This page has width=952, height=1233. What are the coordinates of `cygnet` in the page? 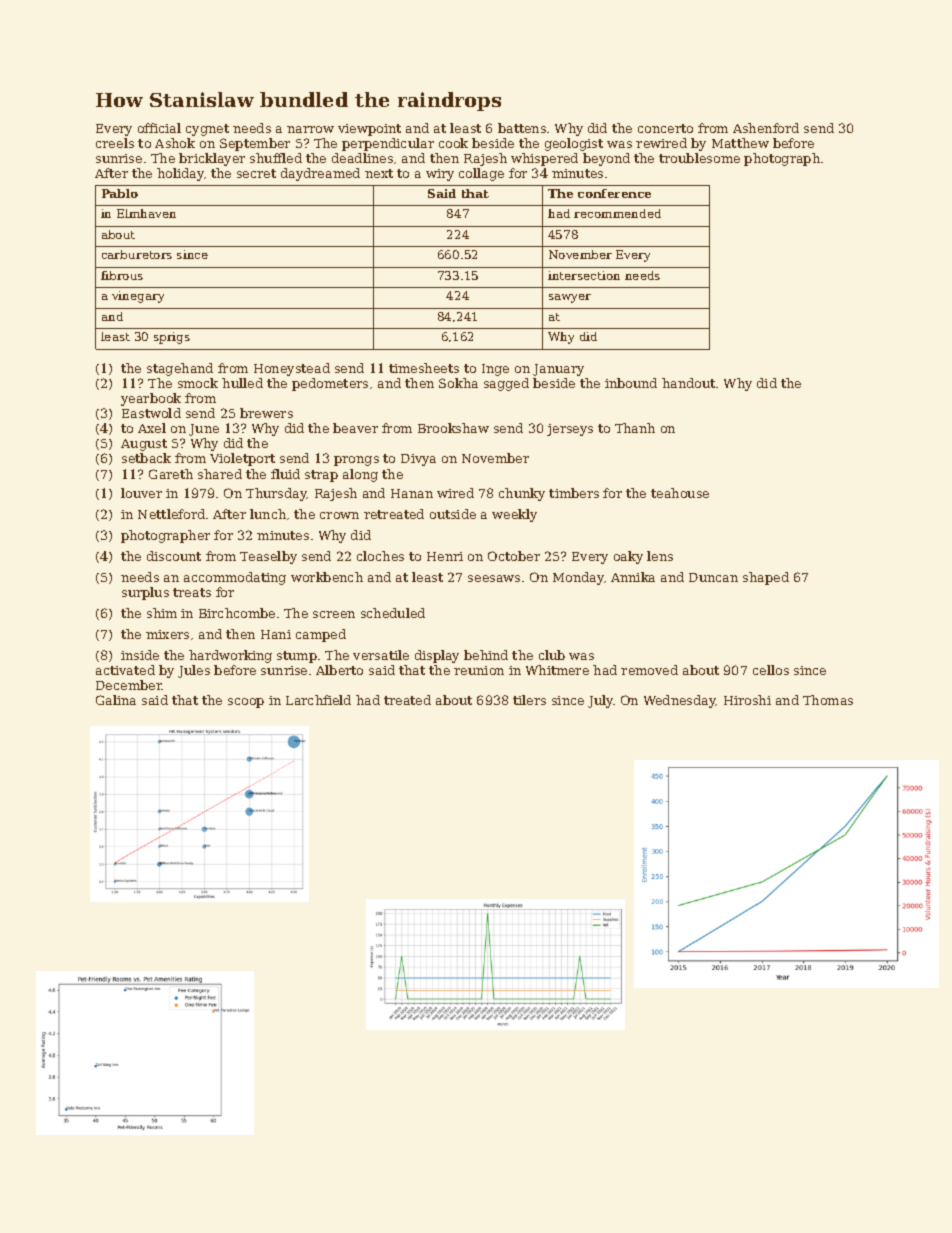 It's located at (207, 130).
